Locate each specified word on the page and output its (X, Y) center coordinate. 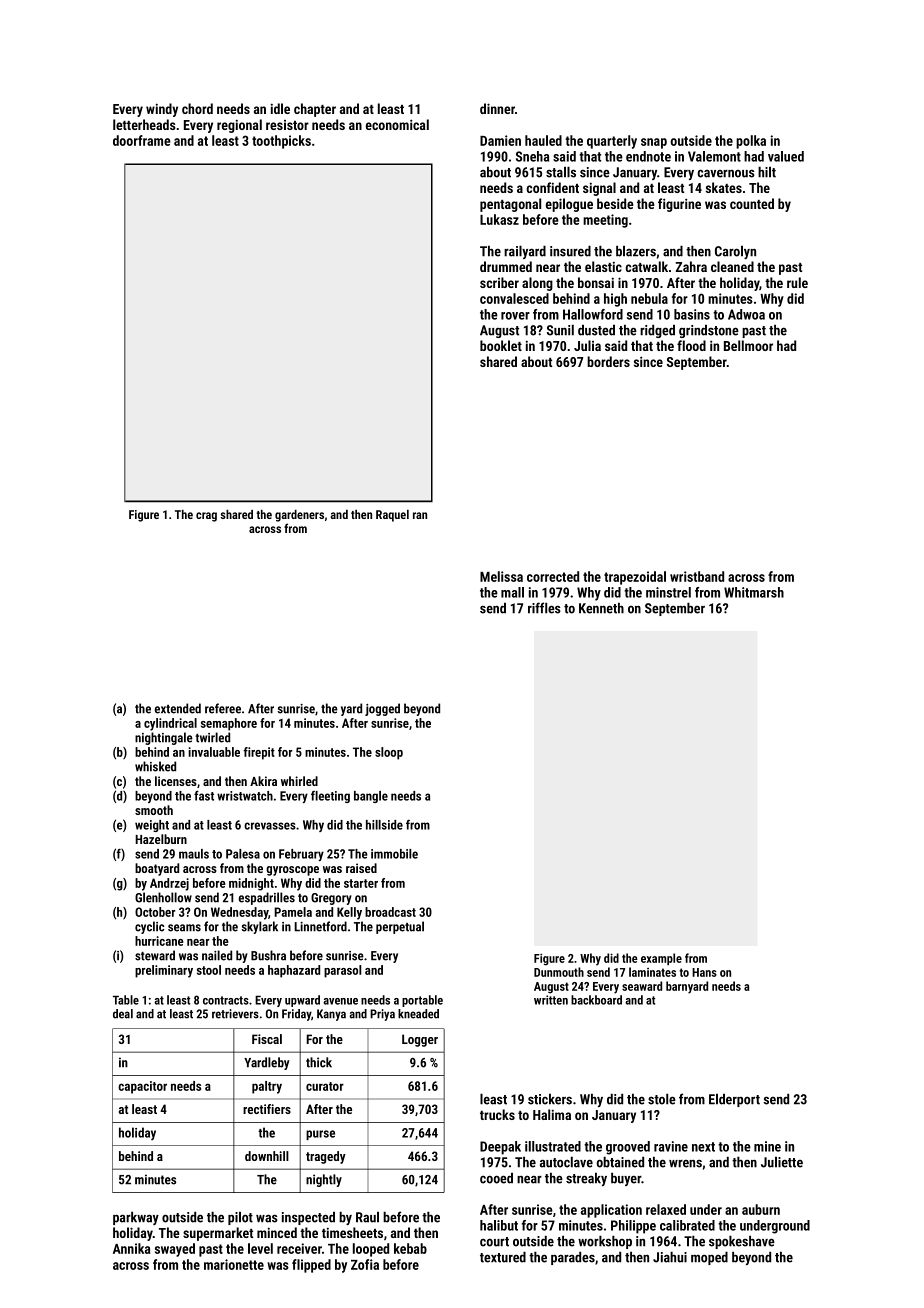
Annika (131, 1248)
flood (691, 345)
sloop (389, 753)
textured (503, 1257)
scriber (499, 282)
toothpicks (281, 142)
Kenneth (601, 608)
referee (223, 708)
